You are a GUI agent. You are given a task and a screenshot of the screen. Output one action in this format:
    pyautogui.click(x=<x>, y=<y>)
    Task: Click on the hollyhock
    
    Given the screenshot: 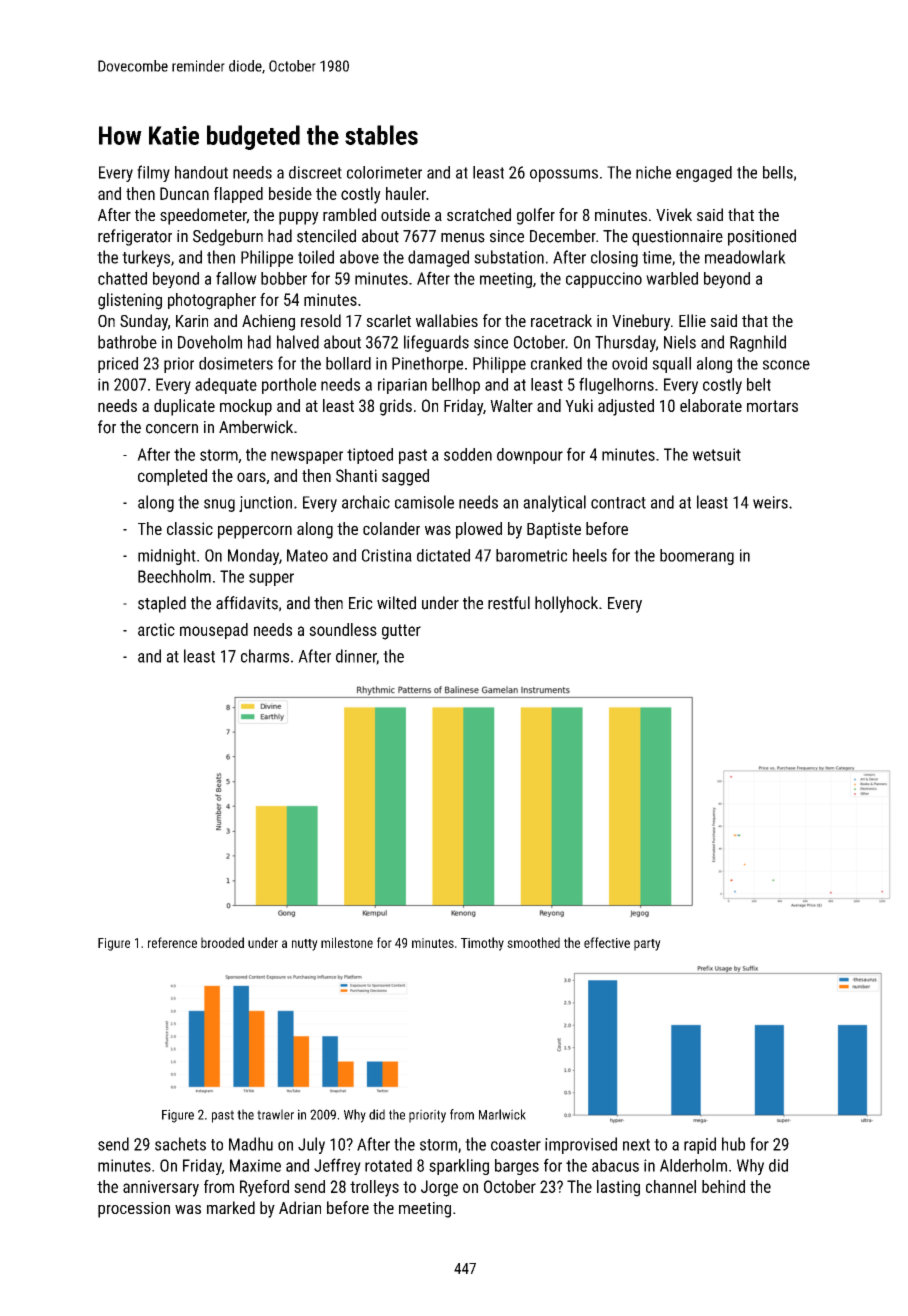 What is the action you would take?
    pyautogui.click(x=566, y=604)
